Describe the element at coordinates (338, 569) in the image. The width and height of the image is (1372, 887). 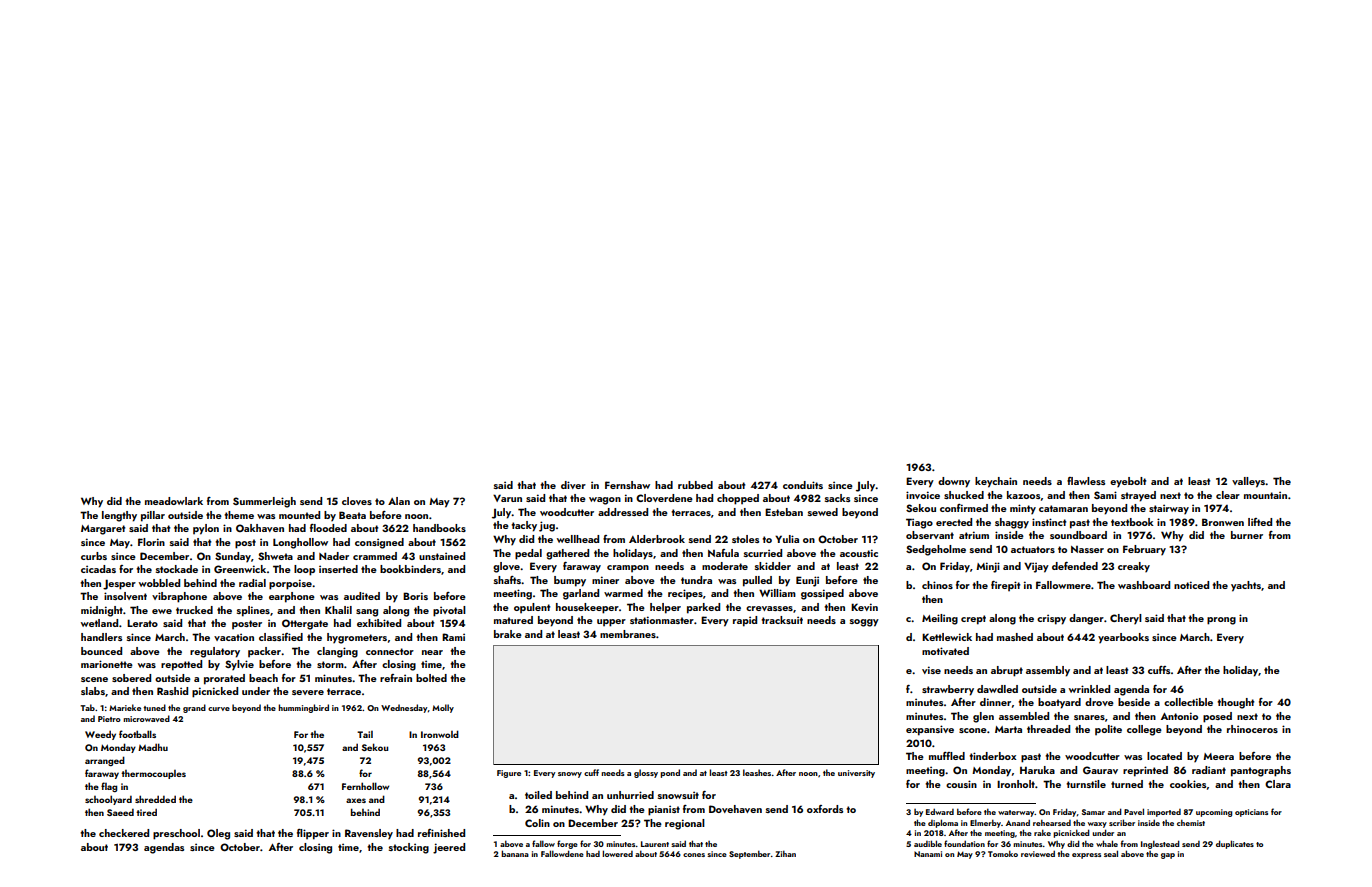
I see `inserted` at that location.
